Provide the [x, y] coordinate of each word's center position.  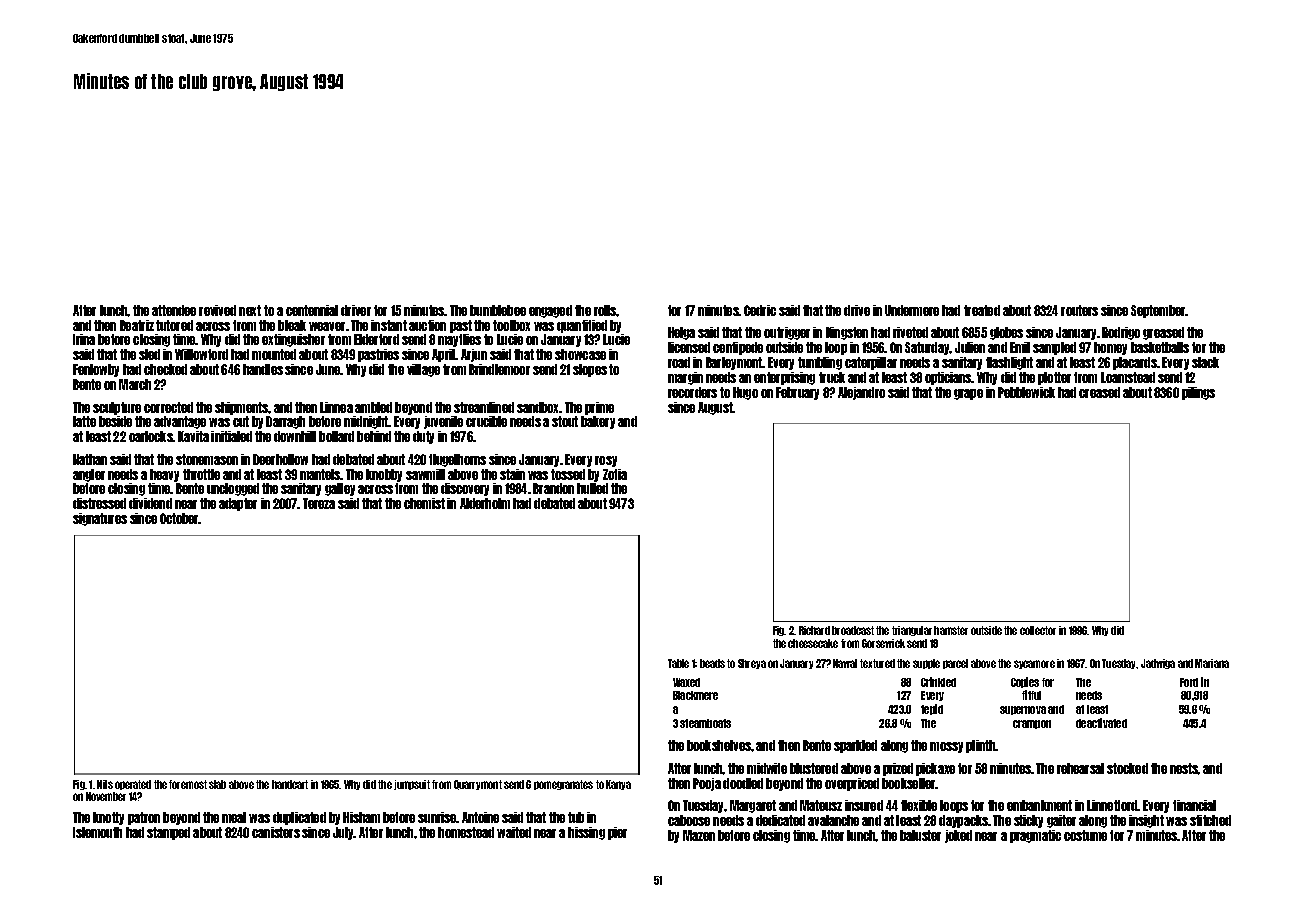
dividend [150, 503]
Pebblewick [1026, 392]
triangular [912, 631]
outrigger [787, 333]
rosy [606, 461]
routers [1079, 310]
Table [678, 663]
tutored [174, 325]
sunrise [437, 817]
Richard [814, 630]
